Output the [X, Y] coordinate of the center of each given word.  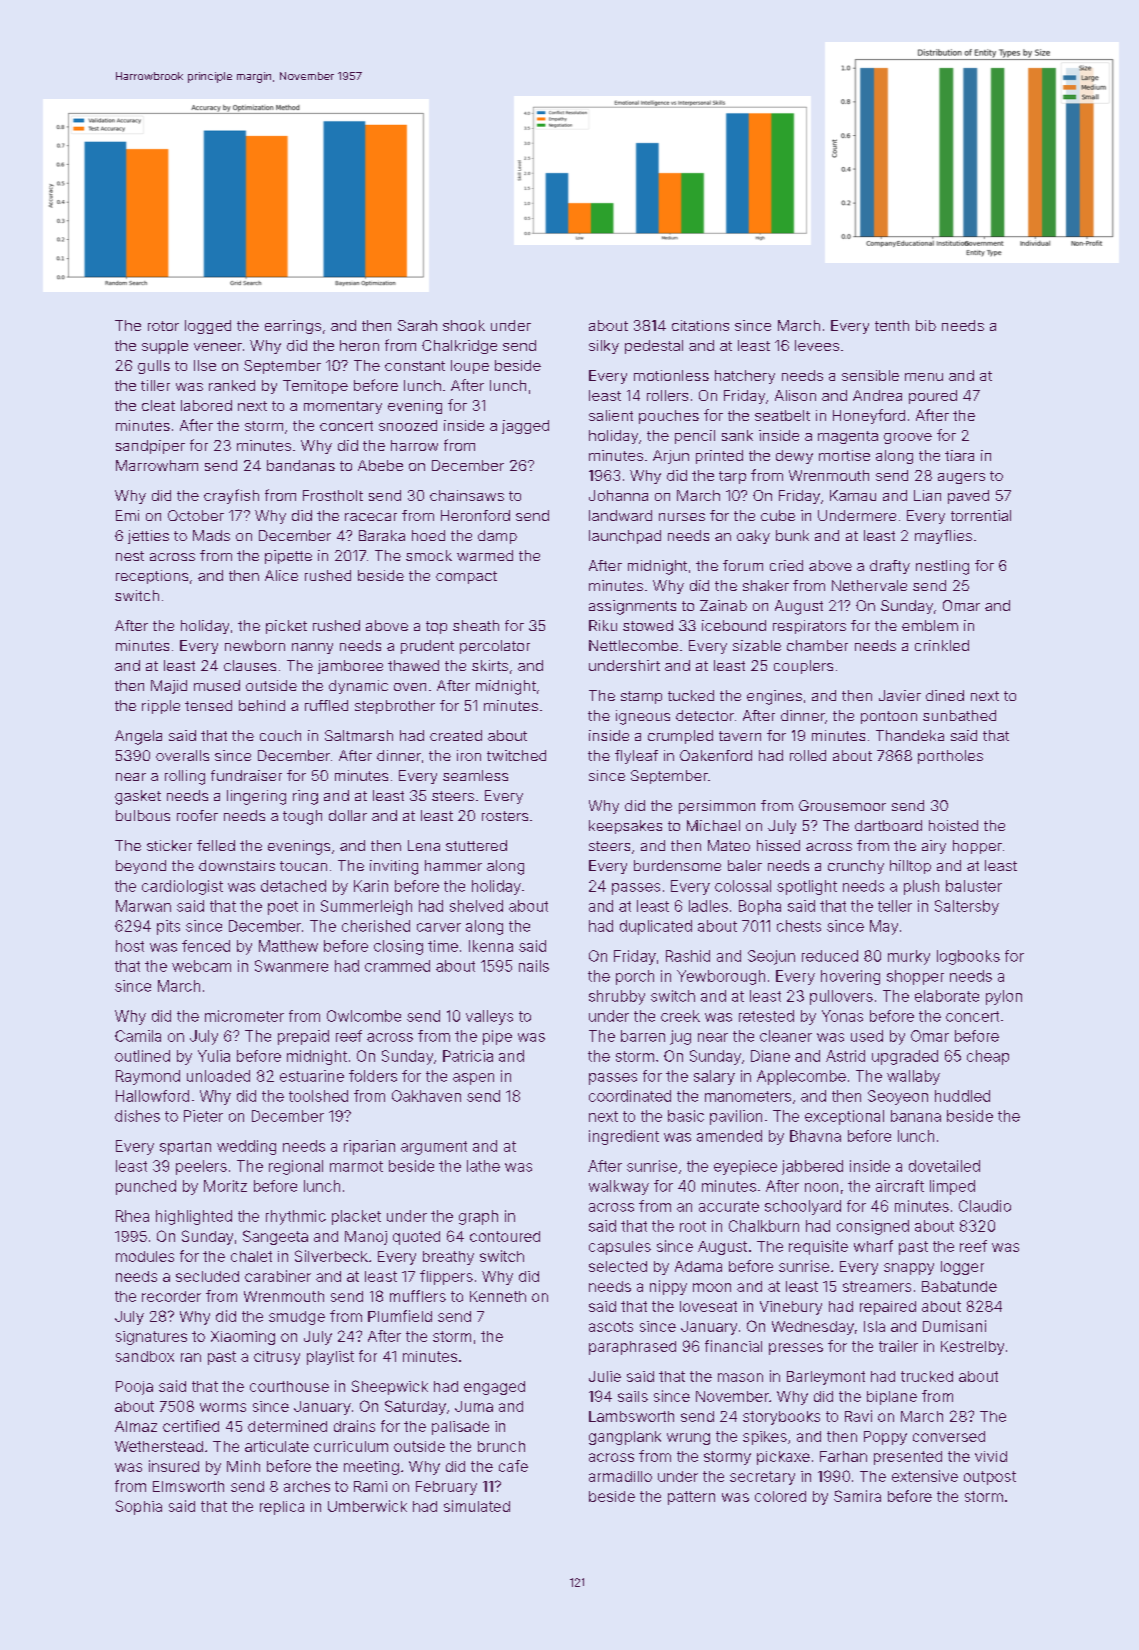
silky [604, 347]
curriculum [351, 1446]
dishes [137, 1116]
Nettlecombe [633, 645]
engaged [494, 1388]
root [693, 1226]
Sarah [417, 325]
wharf [873, 1246]
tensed [208, 705]
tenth [892, 325]
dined [945, 695]
